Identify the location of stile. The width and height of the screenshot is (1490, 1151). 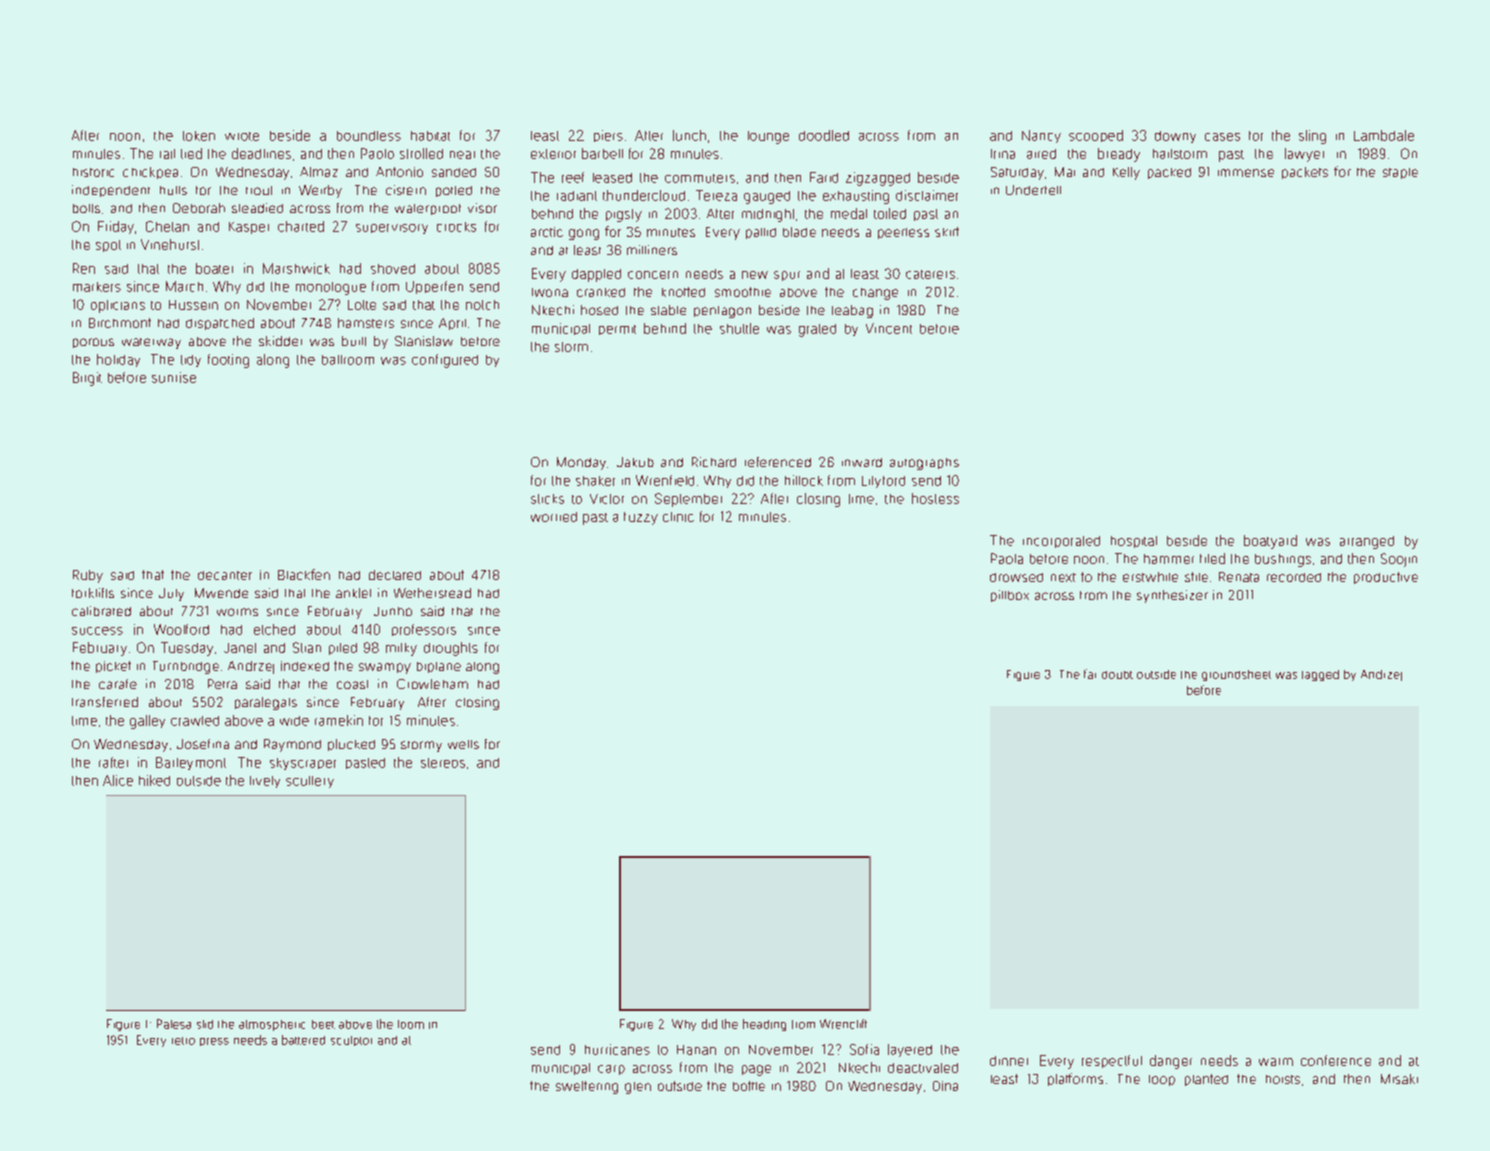
(1196, 577).
